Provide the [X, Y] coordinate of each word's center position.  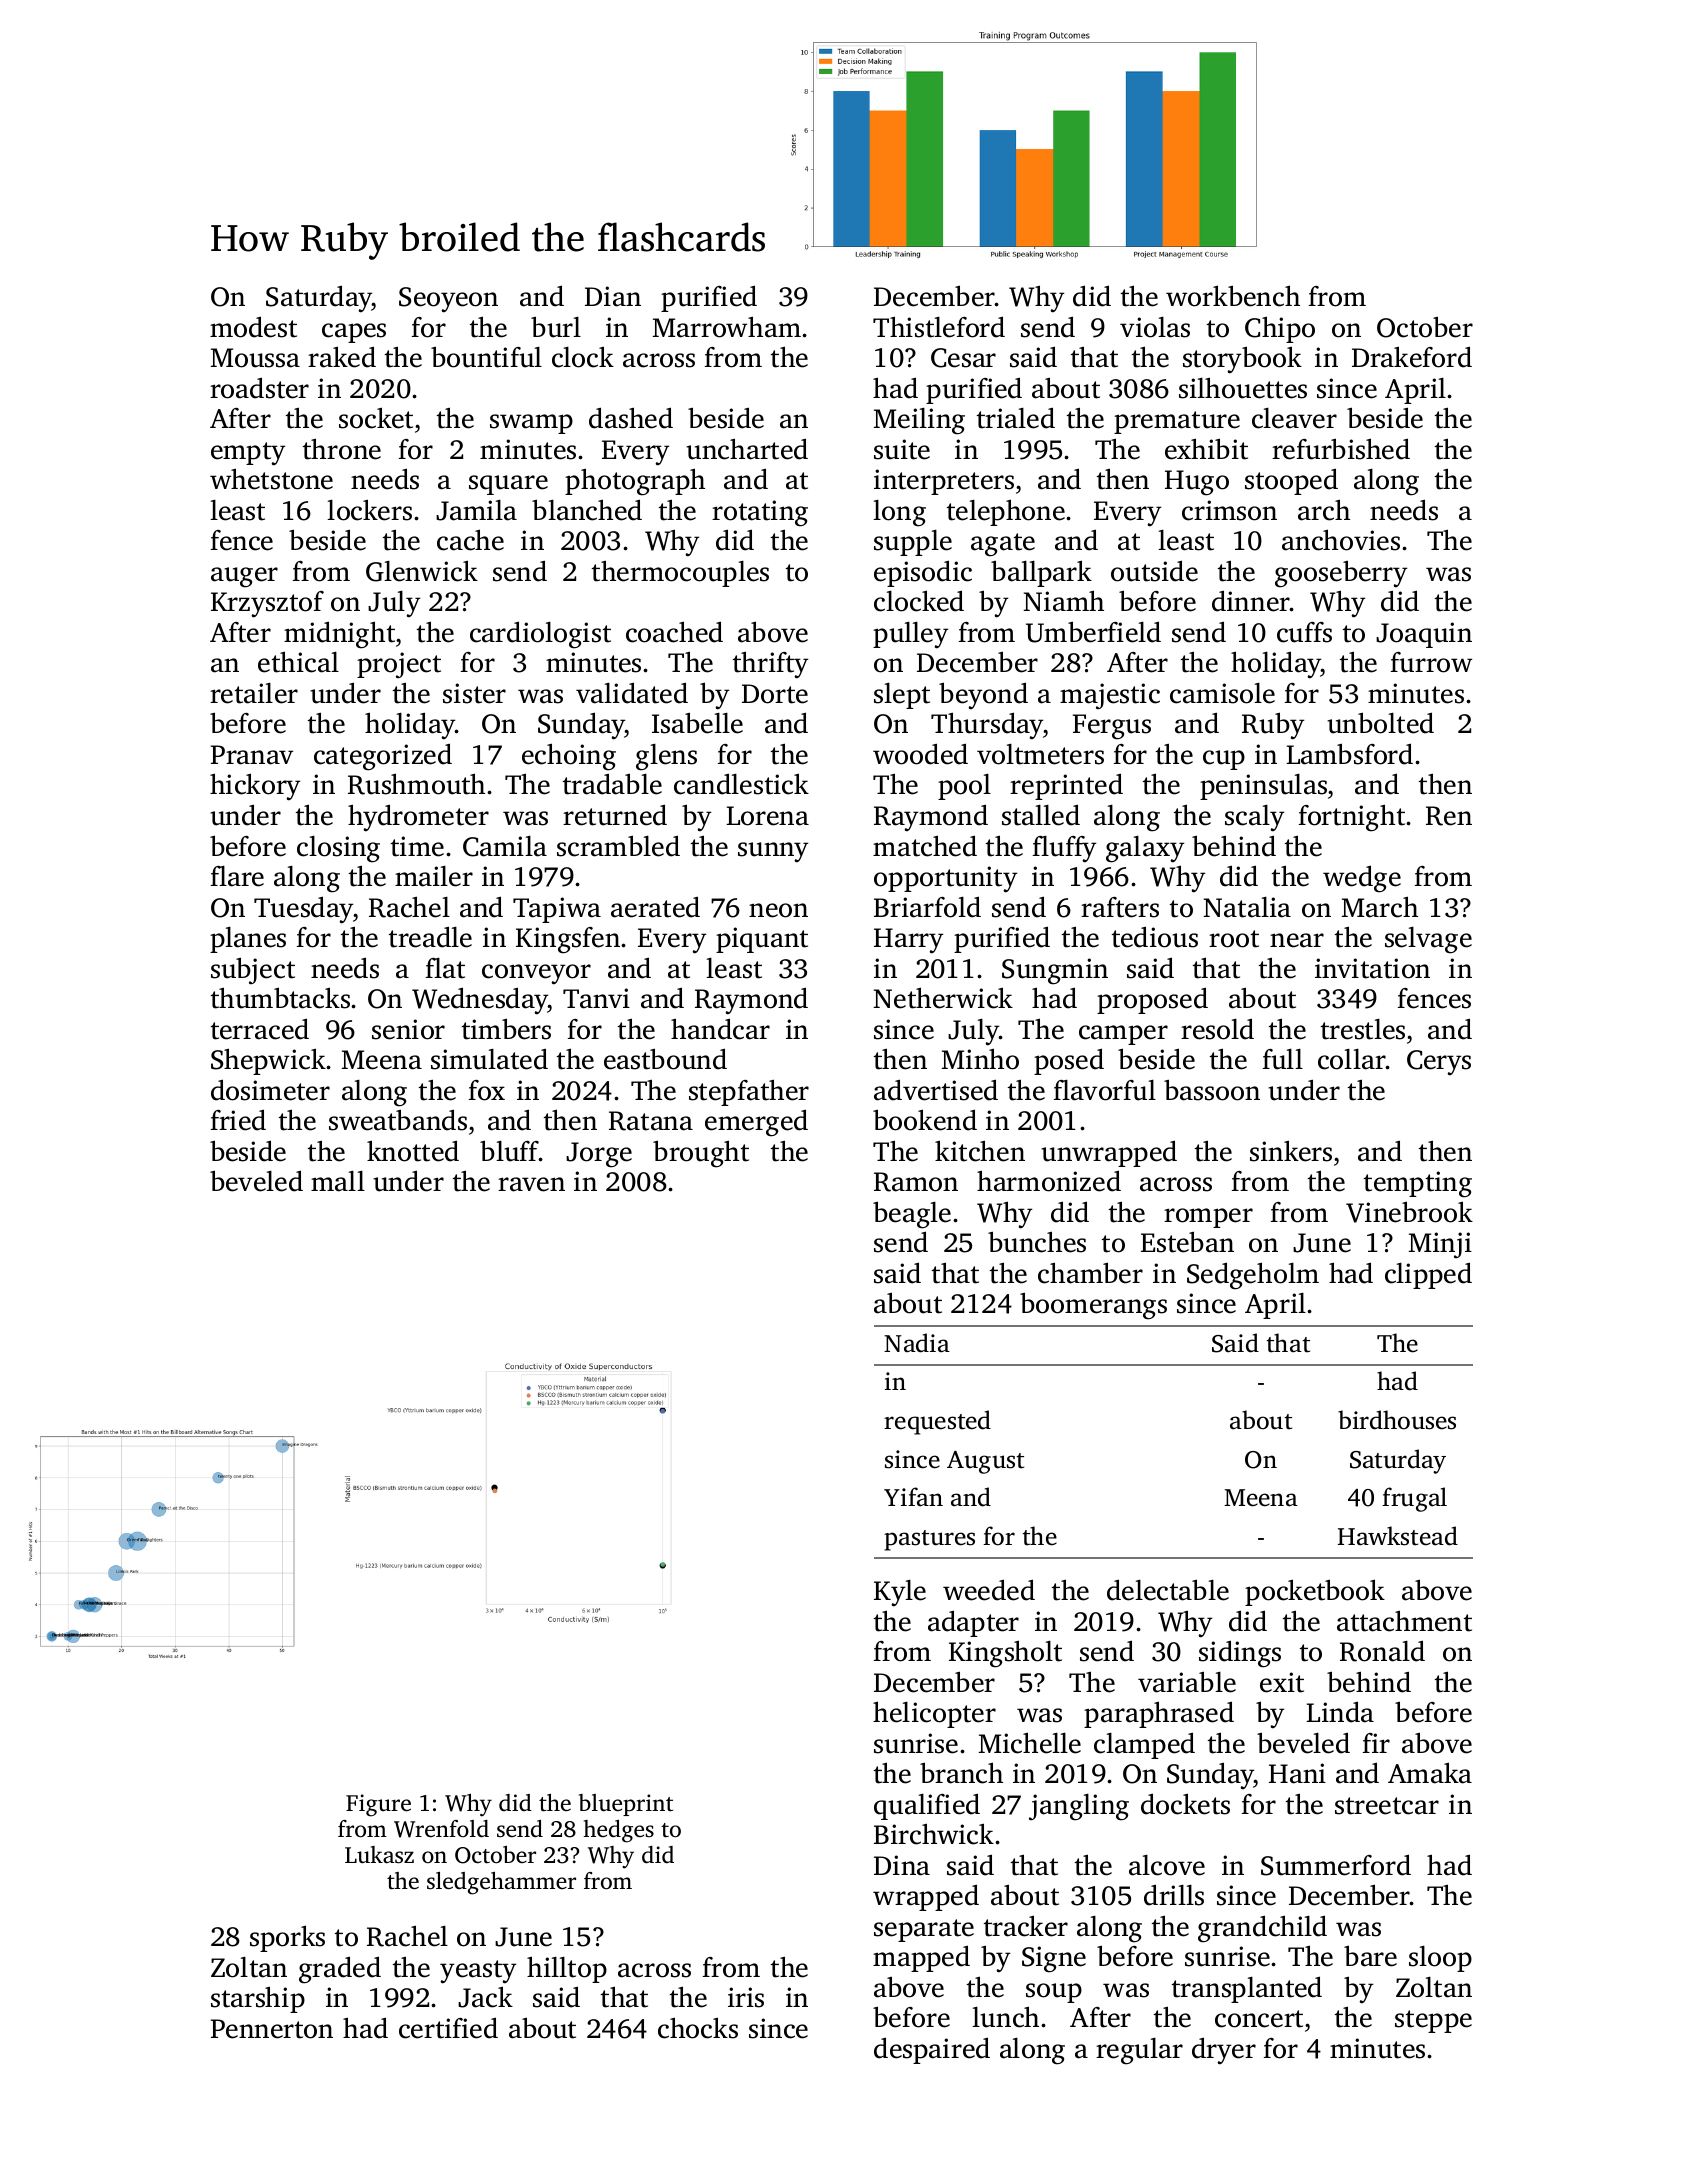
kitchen [980, 1151]
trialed [1016, 418]
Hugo [1197, 483]
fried [238, 1120]
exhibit [1206, 449]
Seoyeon [448, 300]
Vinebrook [1409, 1212]
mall [338, 1181]
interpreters [944, 482]
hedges [619, 1831]
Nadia [917, 1343]
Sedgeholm [1253, 1276]
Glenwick [422, 571]
